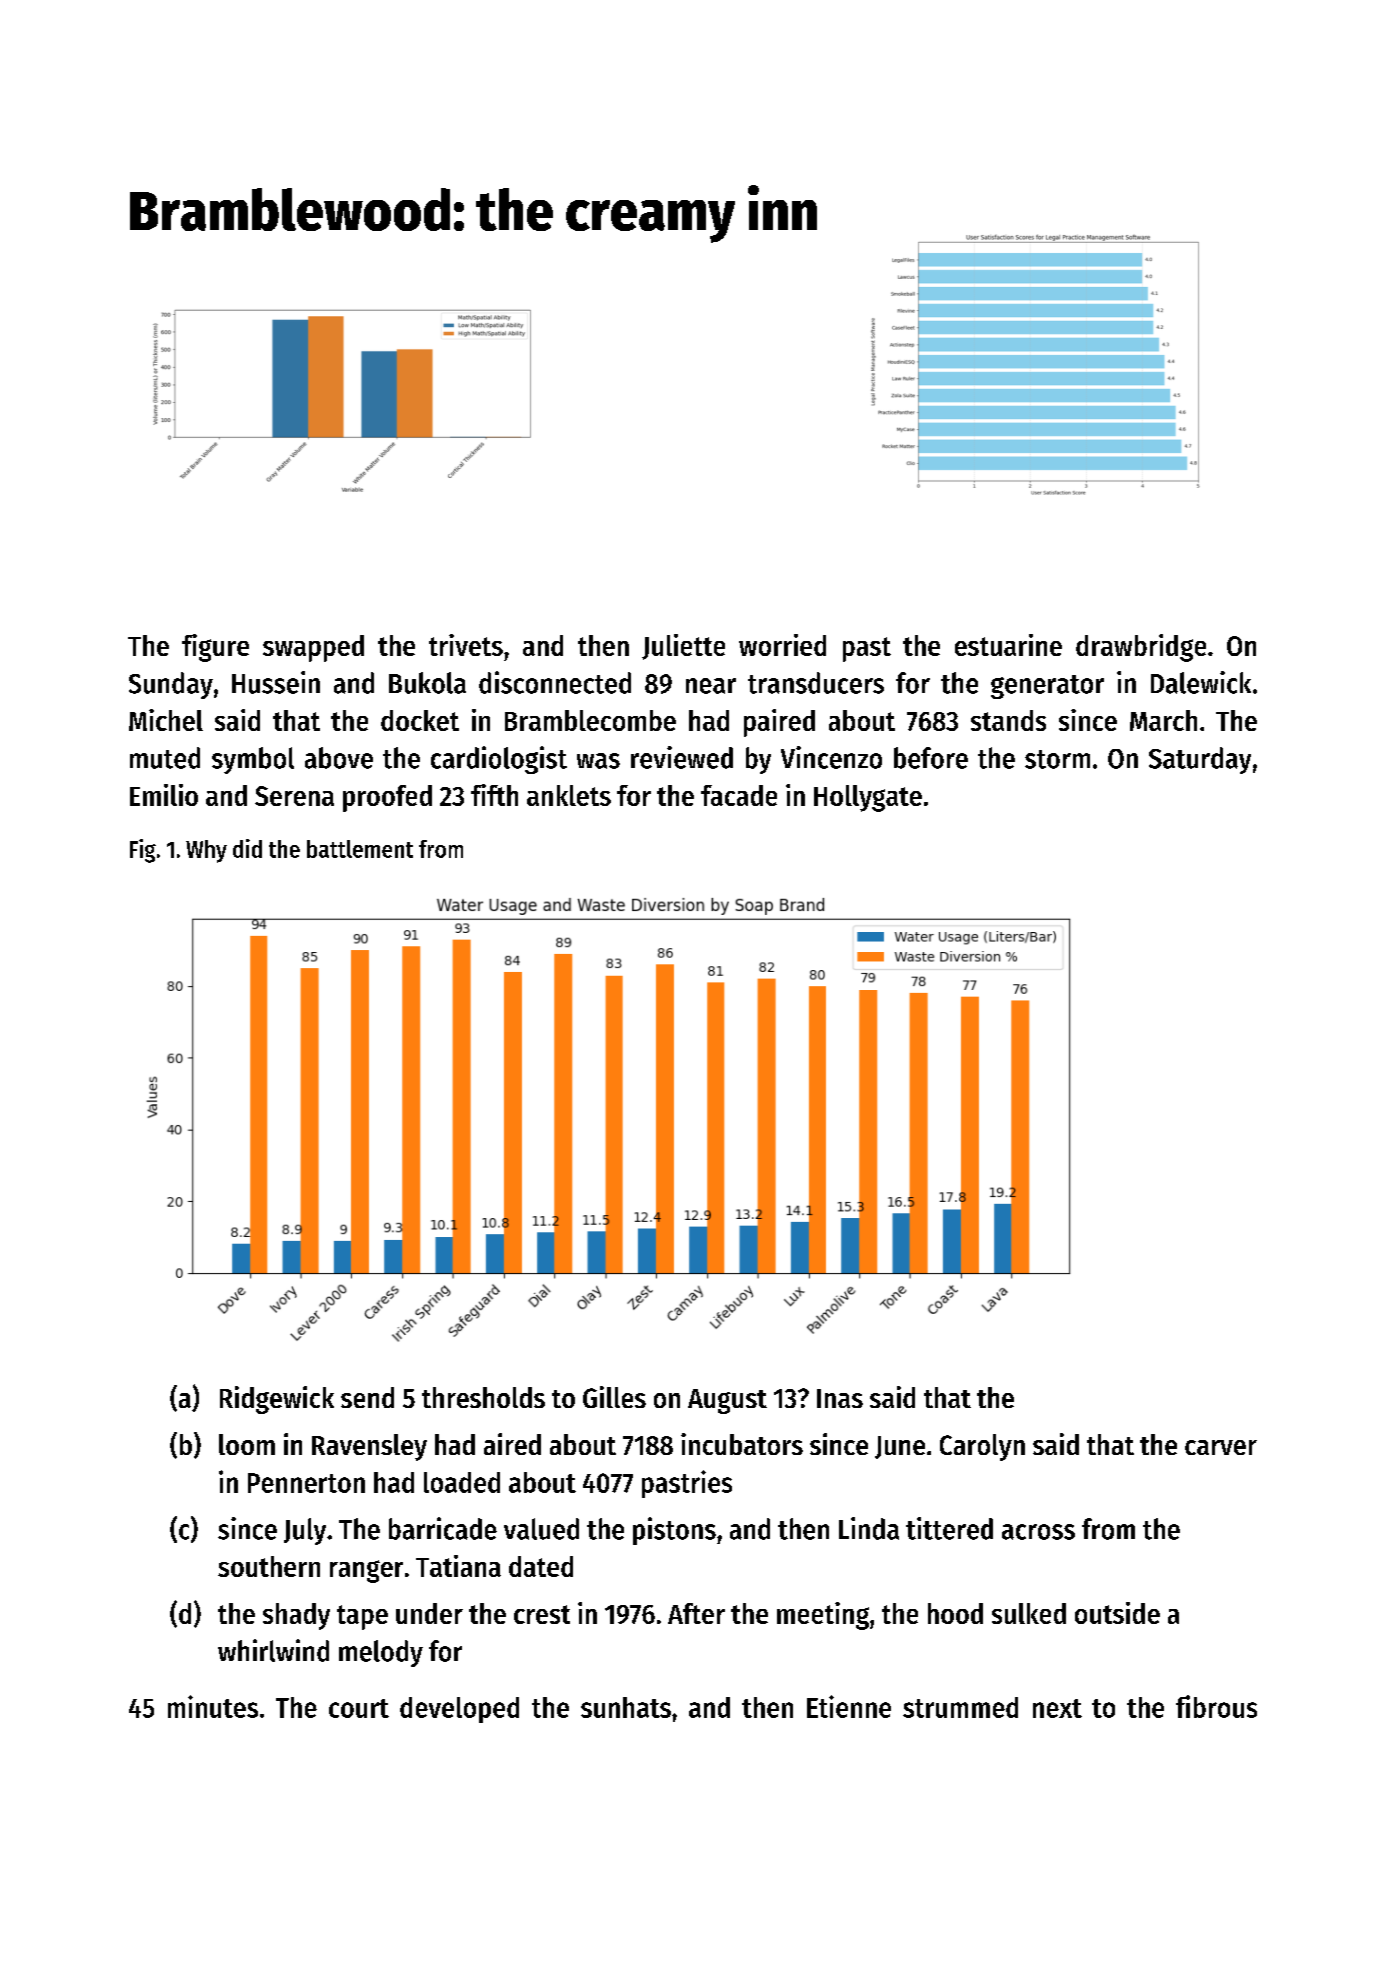 This page has width=1386, height=1969. What do you see at coordinates (711, 686) in the page?
I see `near` at bounding box center [711, 686].
